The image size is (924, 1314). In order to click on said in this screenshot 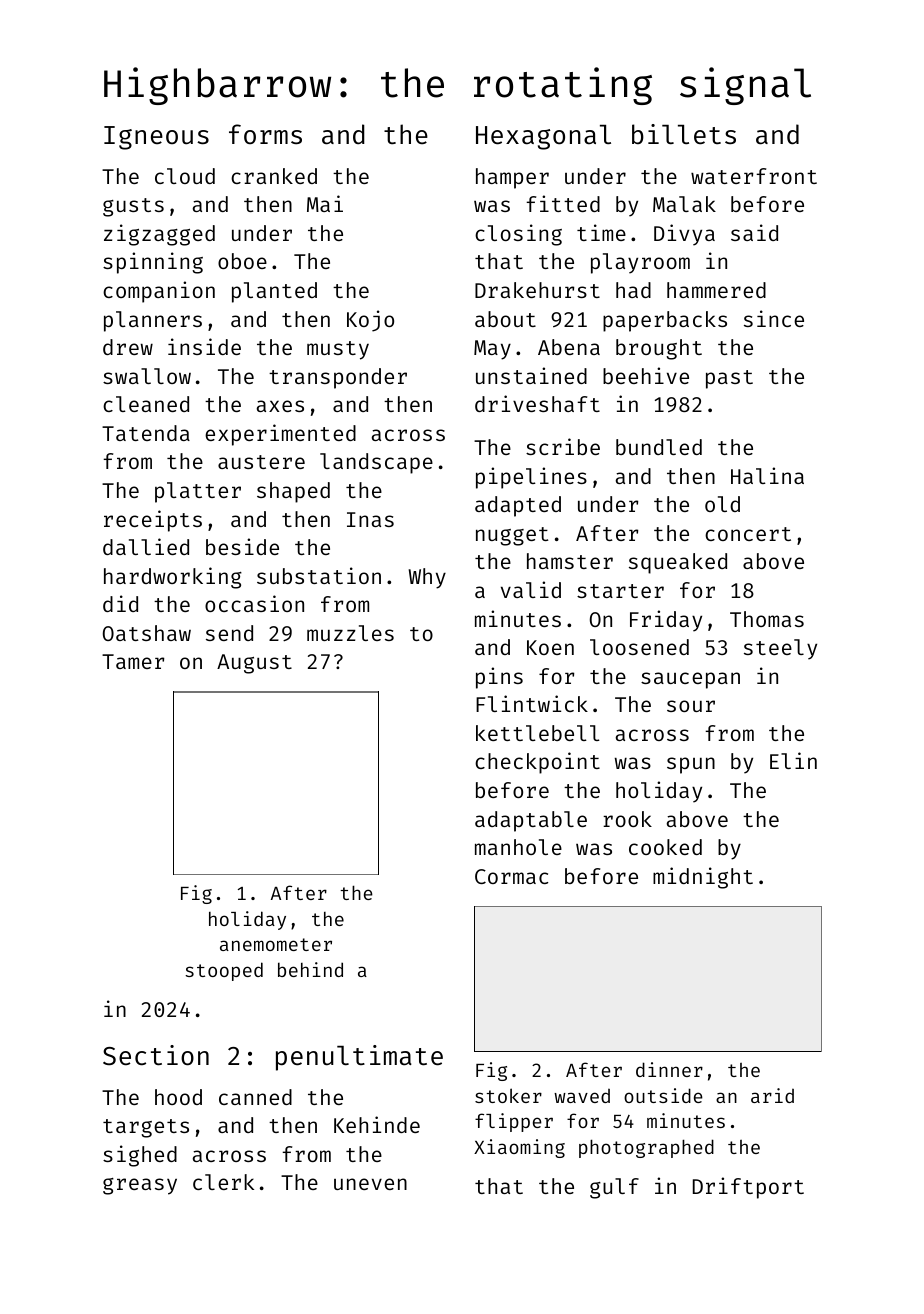, I will do `click(754, 232)`.
